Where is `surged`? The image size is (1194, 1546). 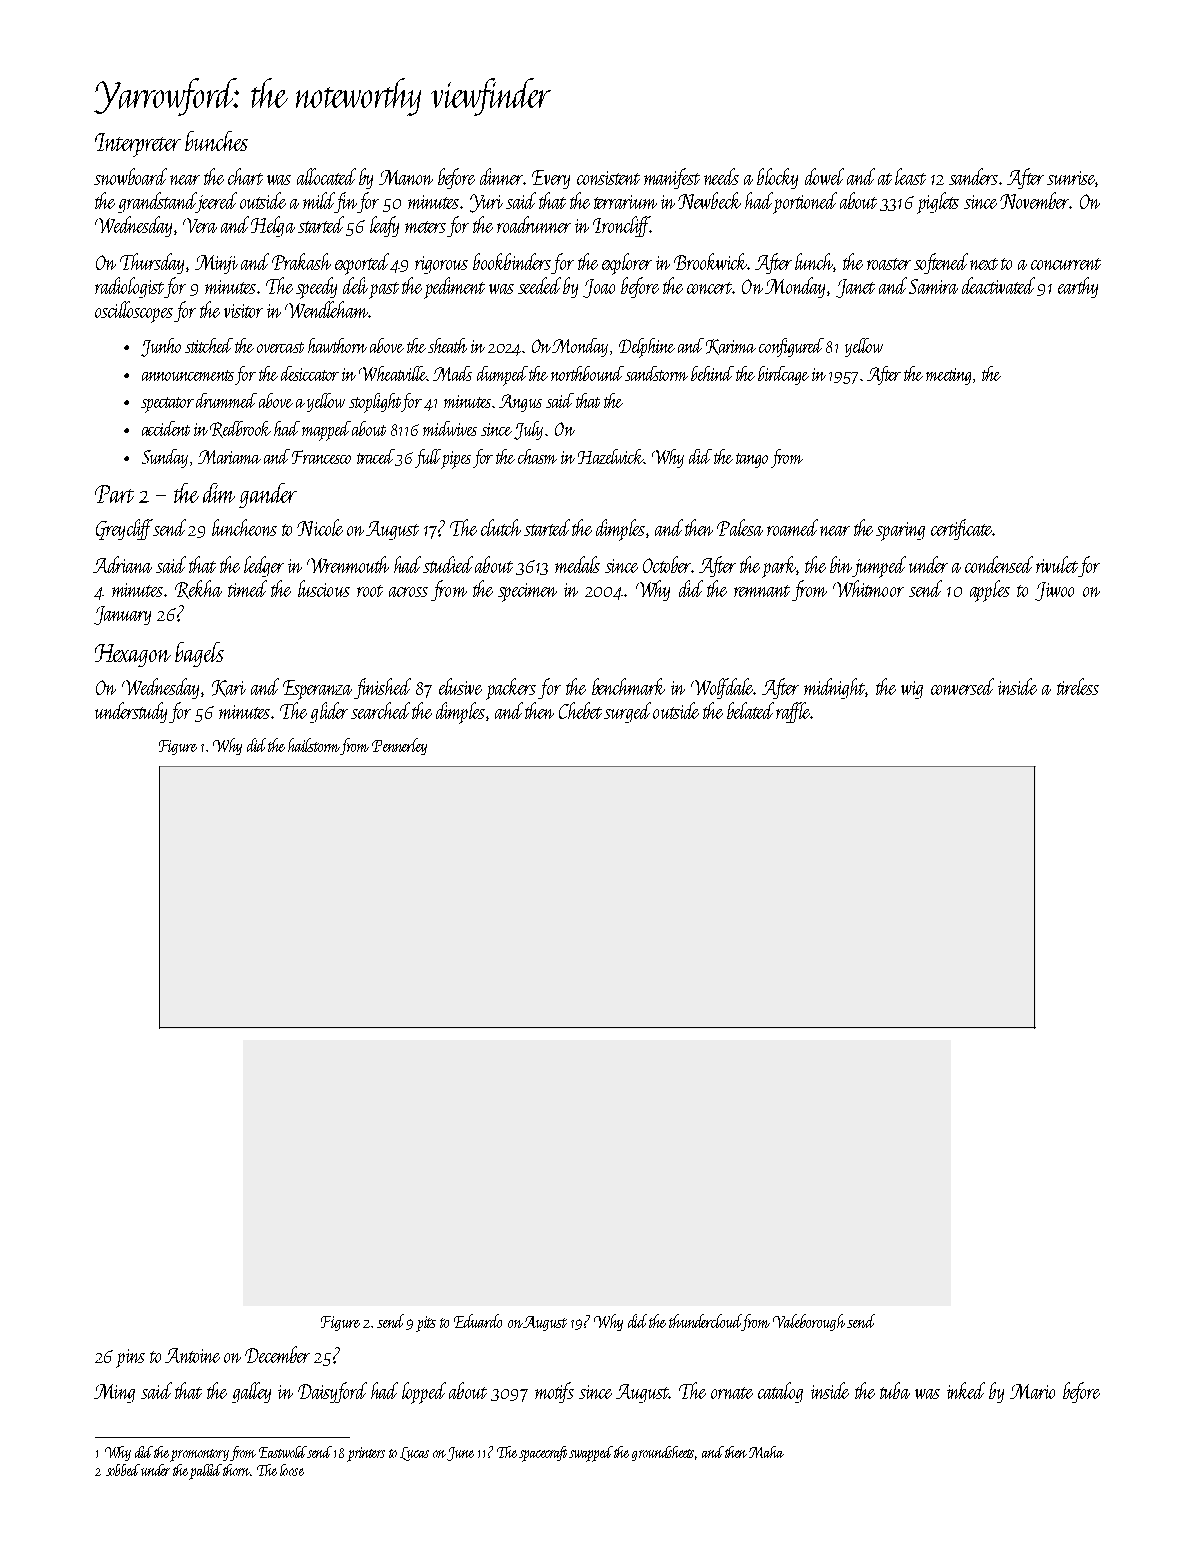 surged is located at coordinates (627, 712).
